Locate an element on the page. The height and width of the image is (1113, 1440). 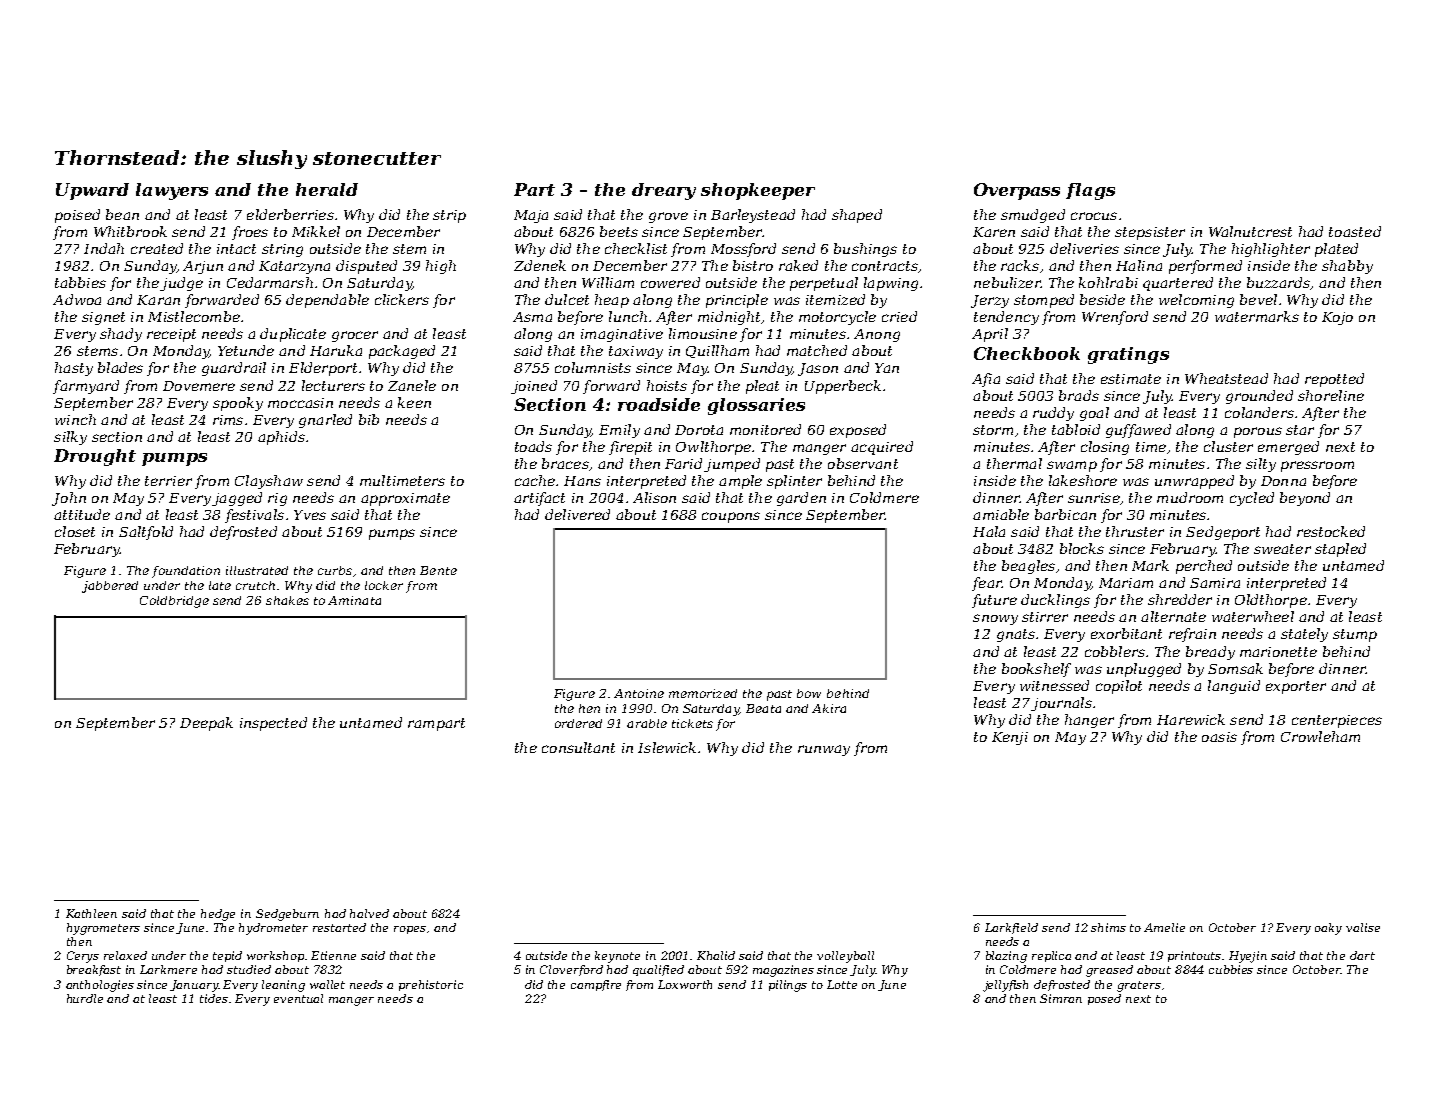
Antoine is located at coordinates (639, 693).
